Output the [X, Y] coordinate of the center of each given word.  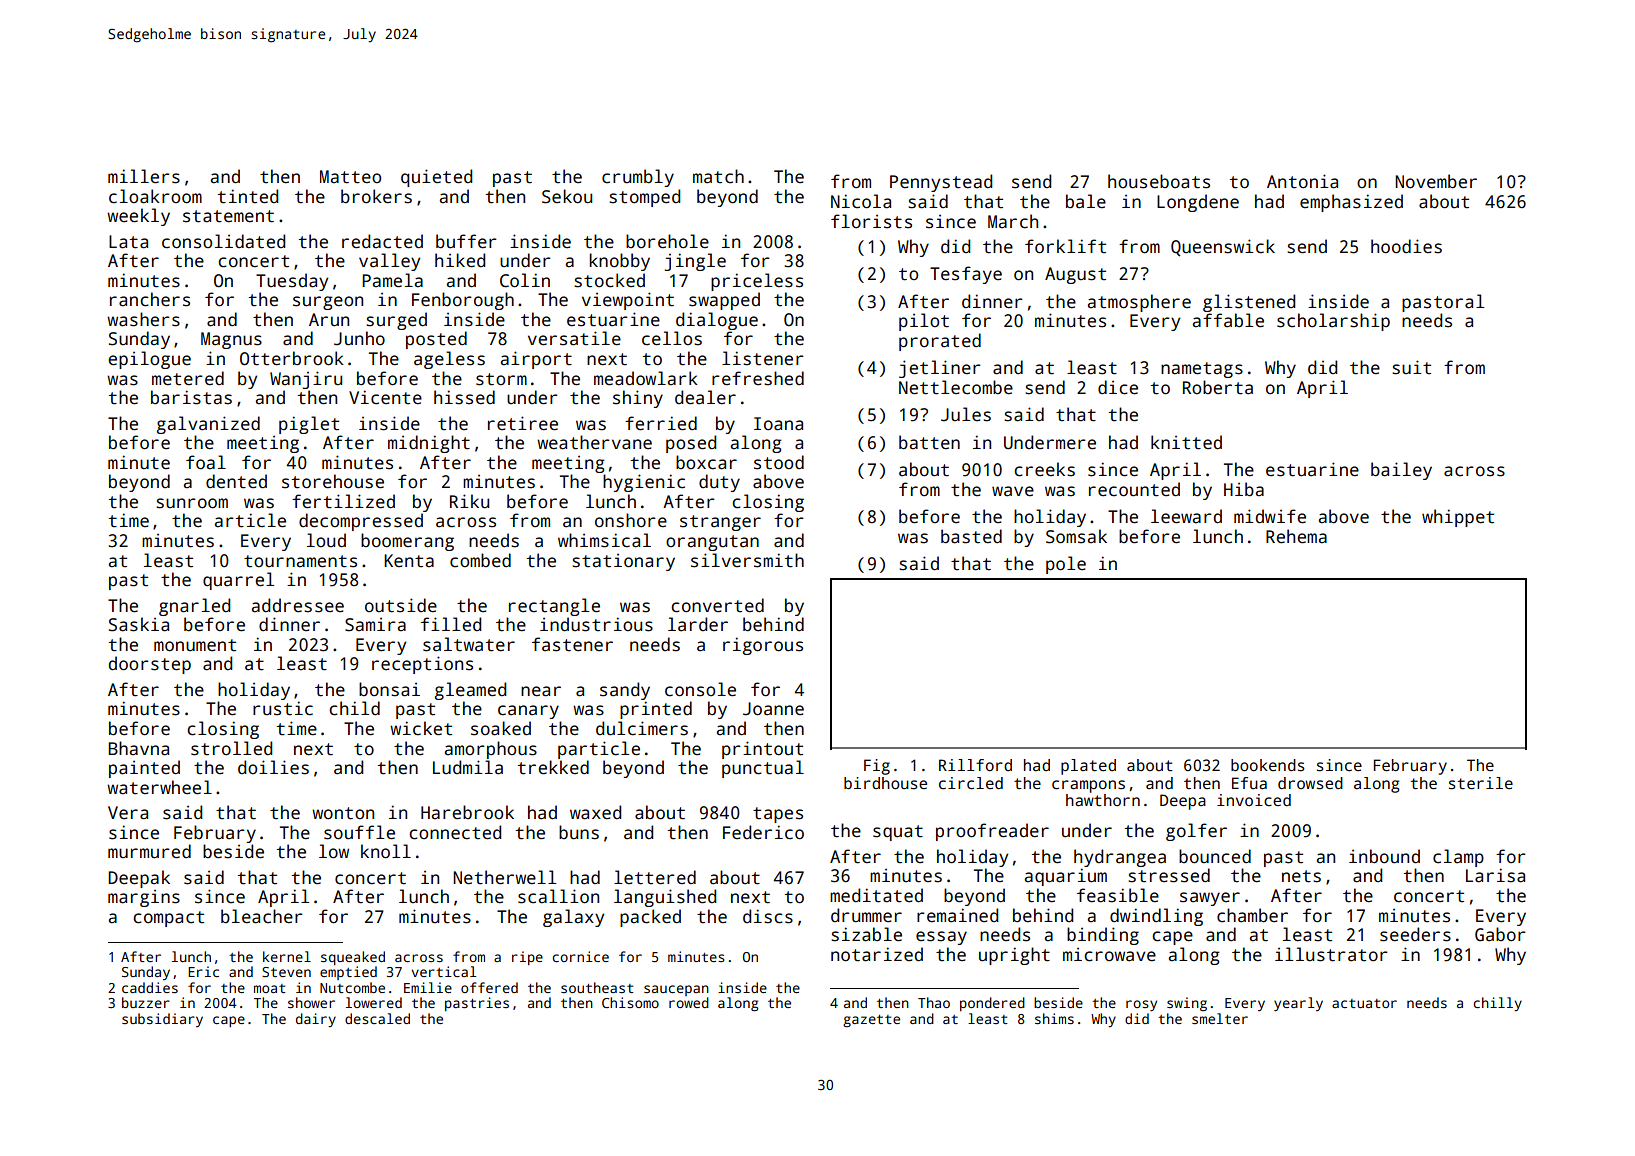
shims [1054, 1018]
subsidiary [162, 1020]
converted [717, 605]
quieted [436, 178]
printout [762, 750]
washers [143, 319]
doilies [273, 767]
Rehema [1296, 536]
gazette [871, 1021]
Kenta [409, 561]
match [718, 176]
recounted [1134, 489]
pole [1066, 565]
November [1436, 181]
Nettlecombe [956, 387]
